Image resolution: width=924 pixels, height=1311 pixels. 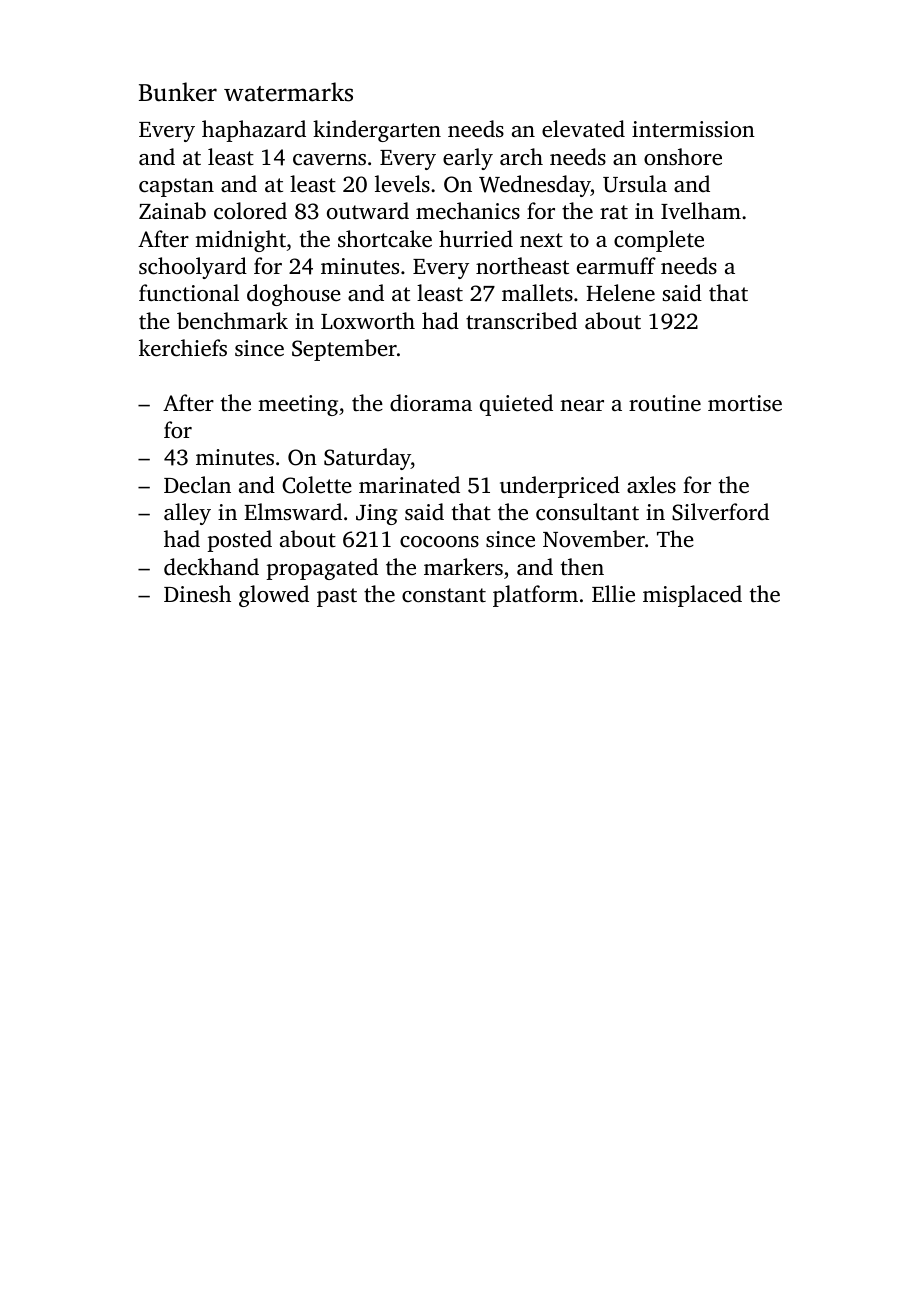 I want to click on diorama, so click(x=431, y=403).
